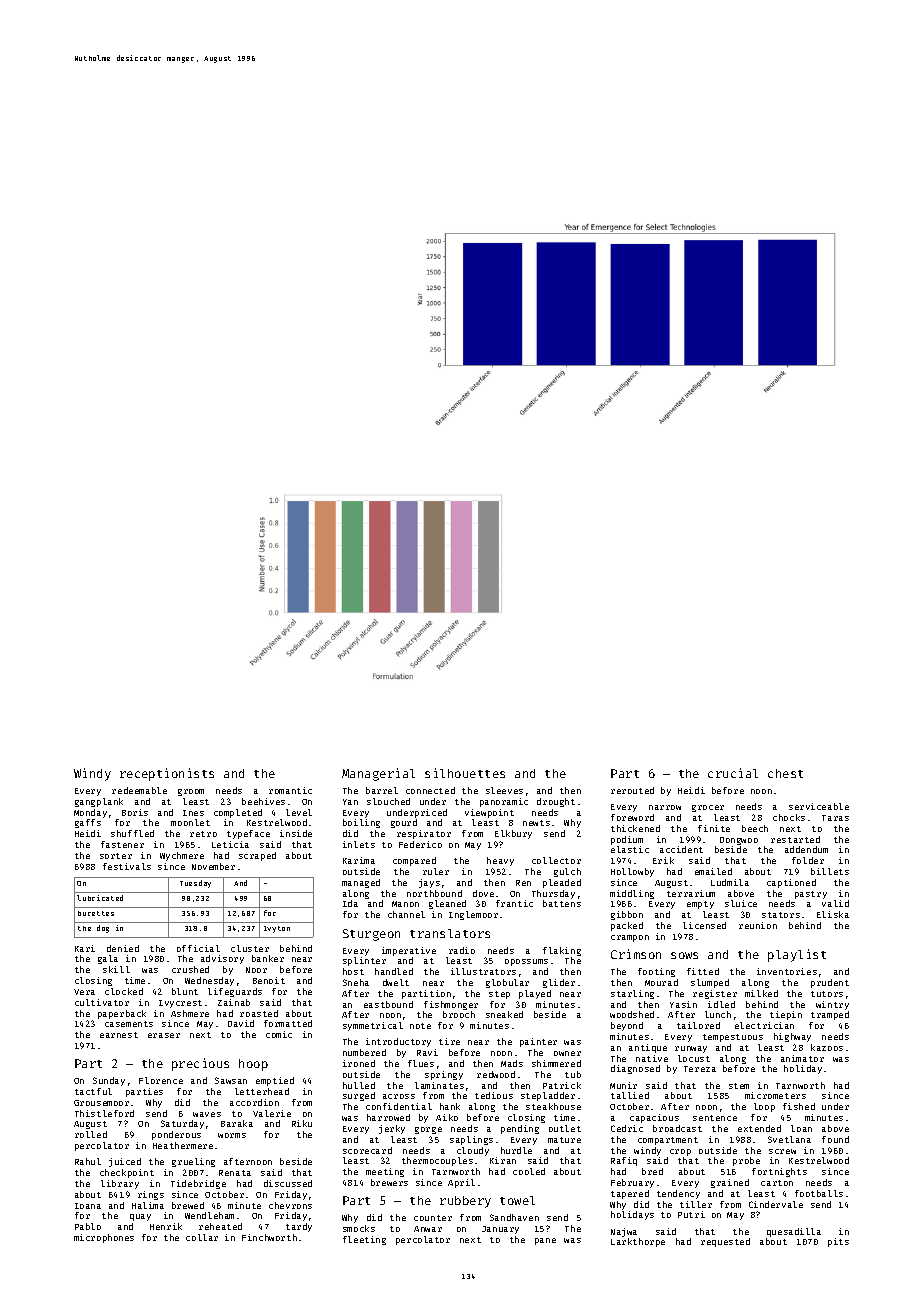 This screenshot has width=924, height=1308. I want to click on note, so click(420, 1026).
